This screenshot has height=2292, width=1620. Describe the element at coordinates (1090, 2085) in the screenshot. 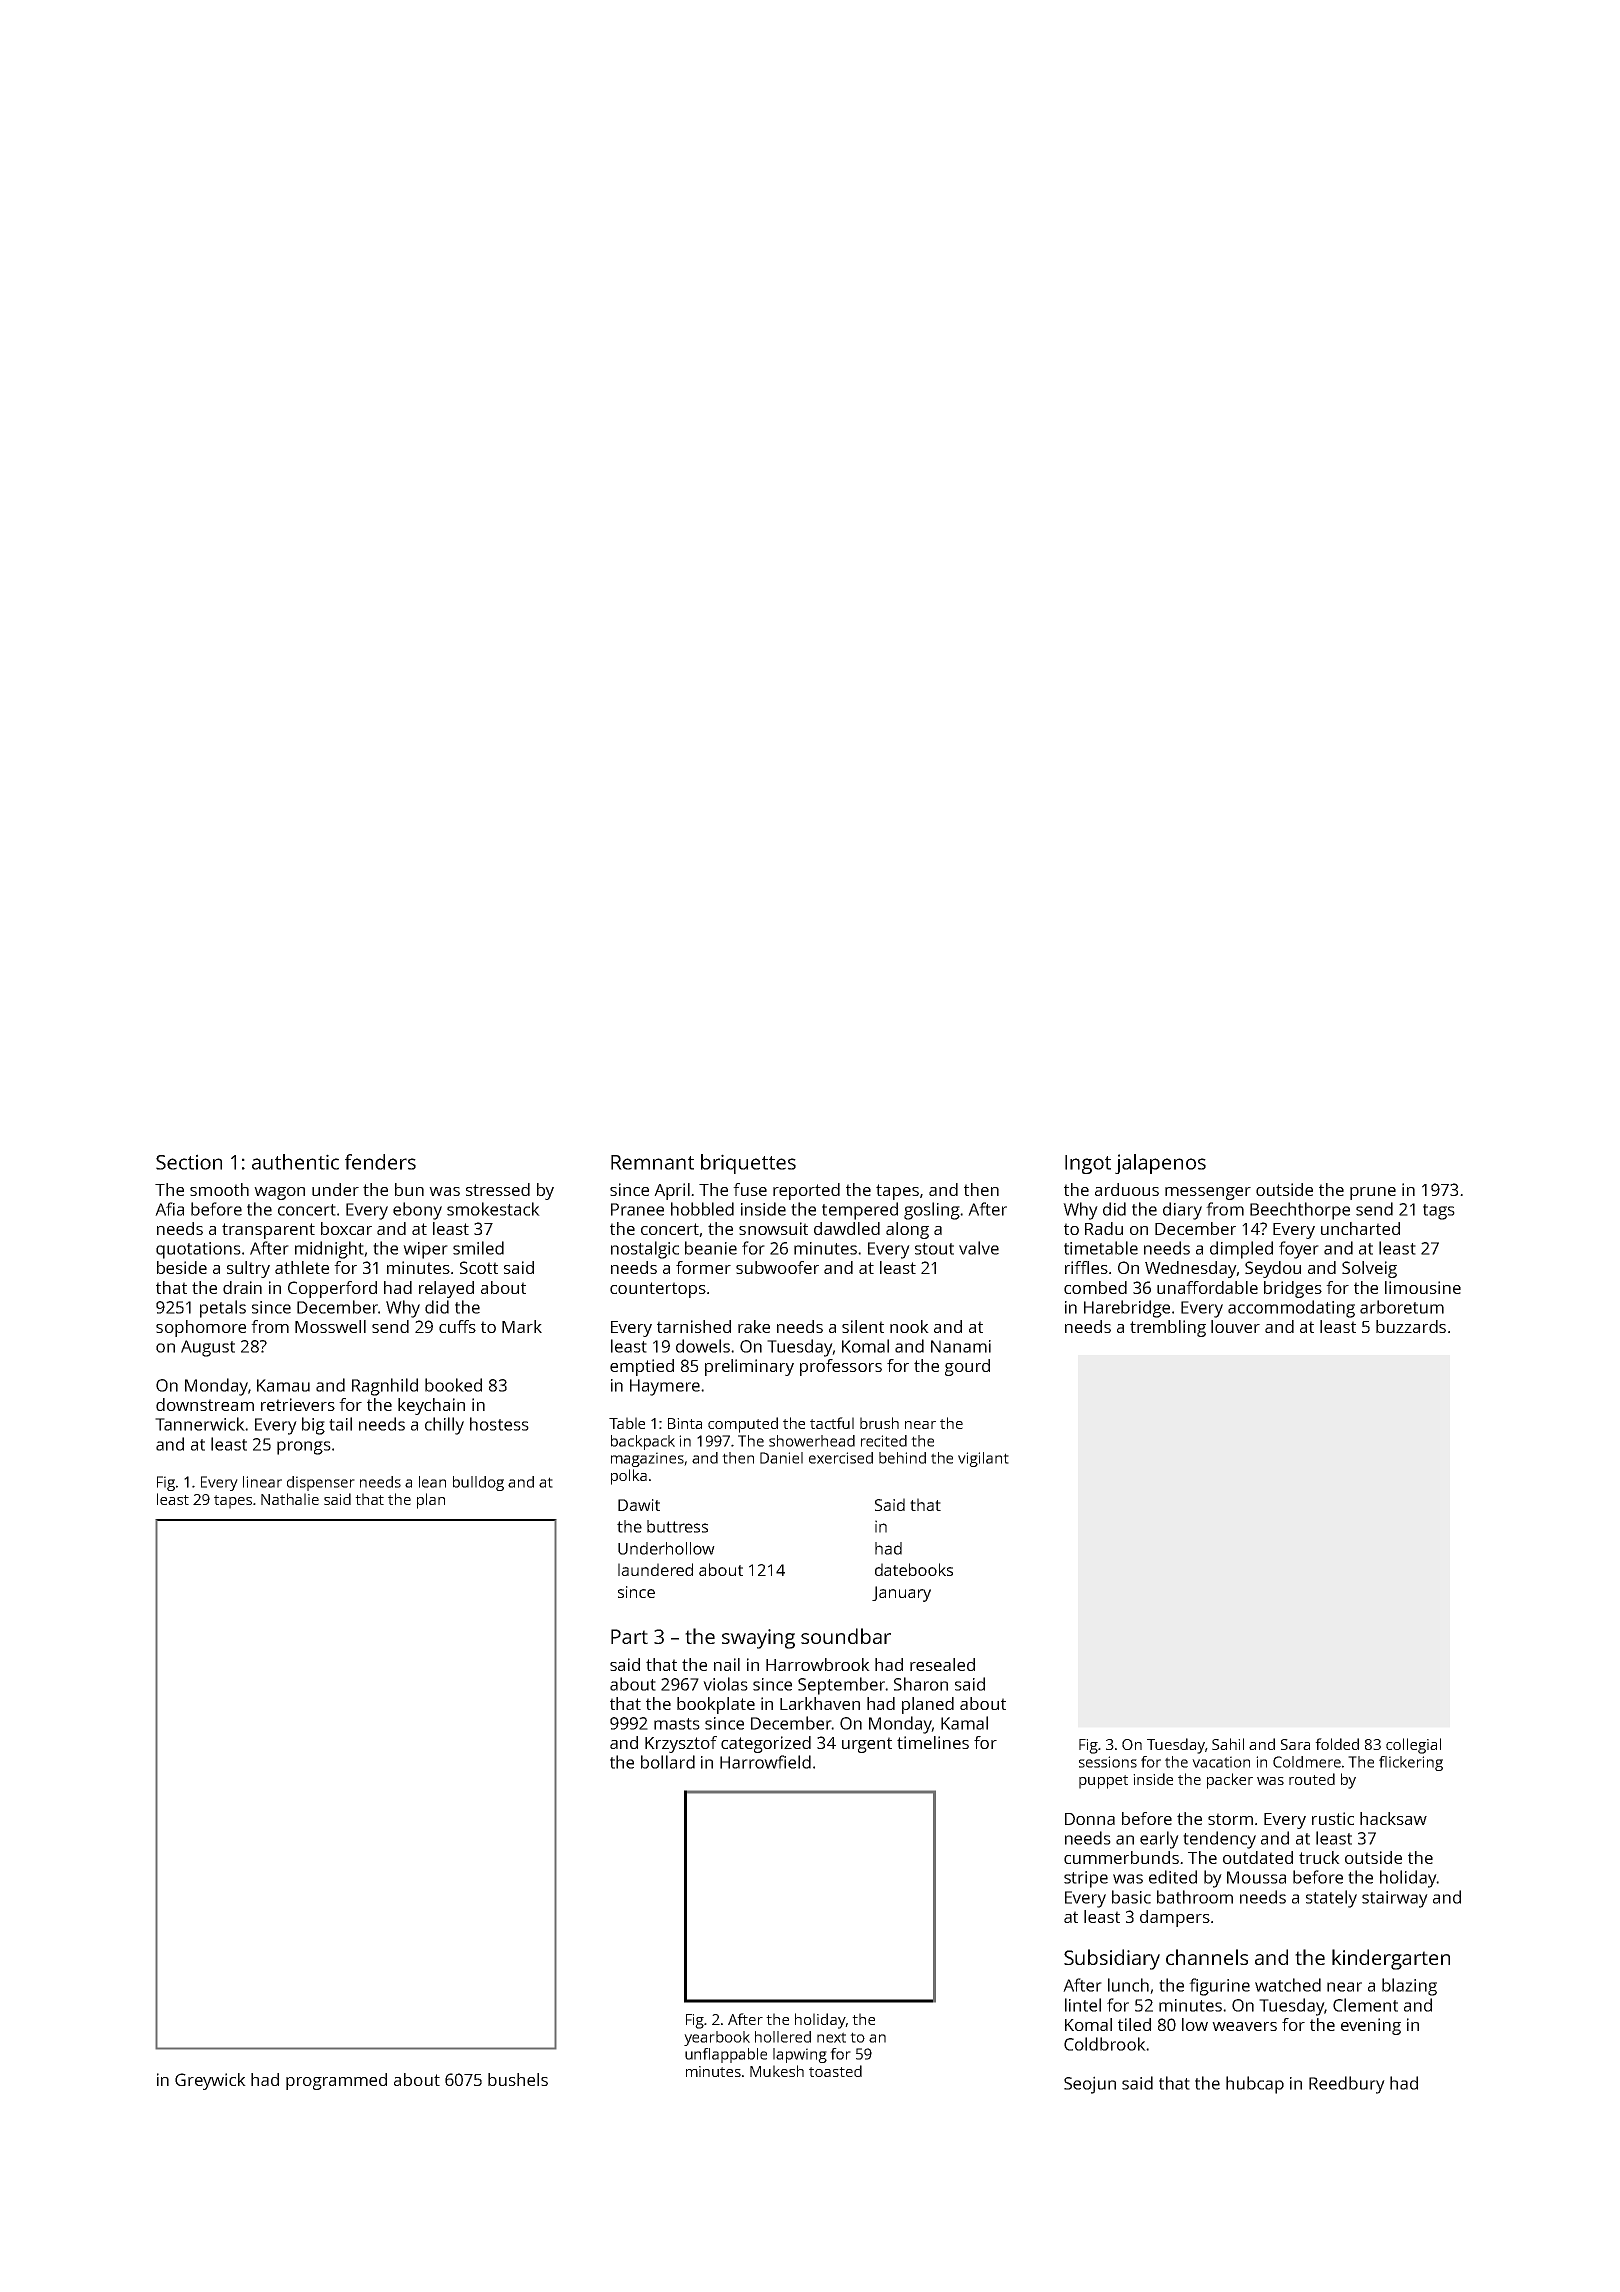

I see `Seojun` at that location.
